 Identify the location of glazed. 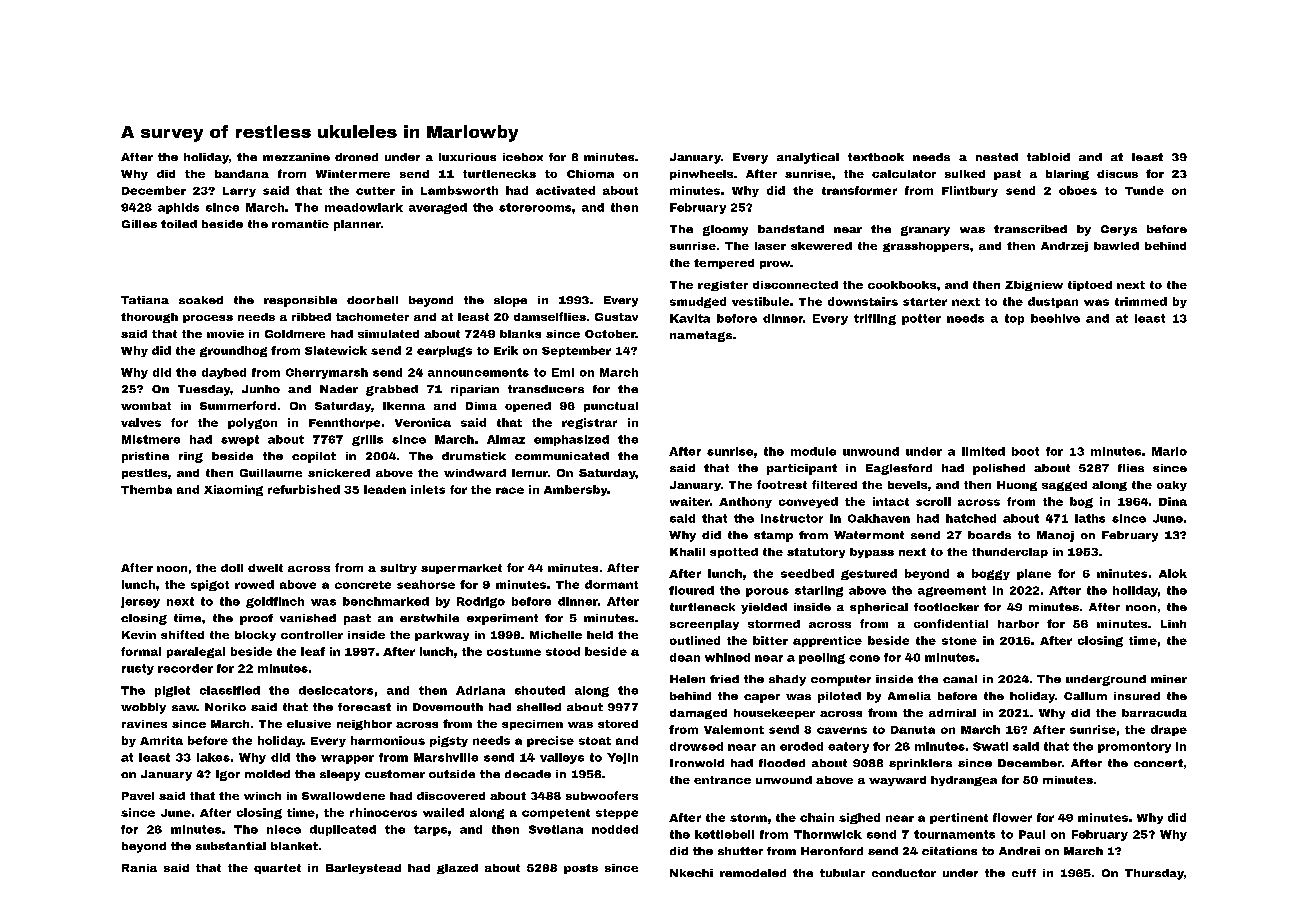
(457, 869).
